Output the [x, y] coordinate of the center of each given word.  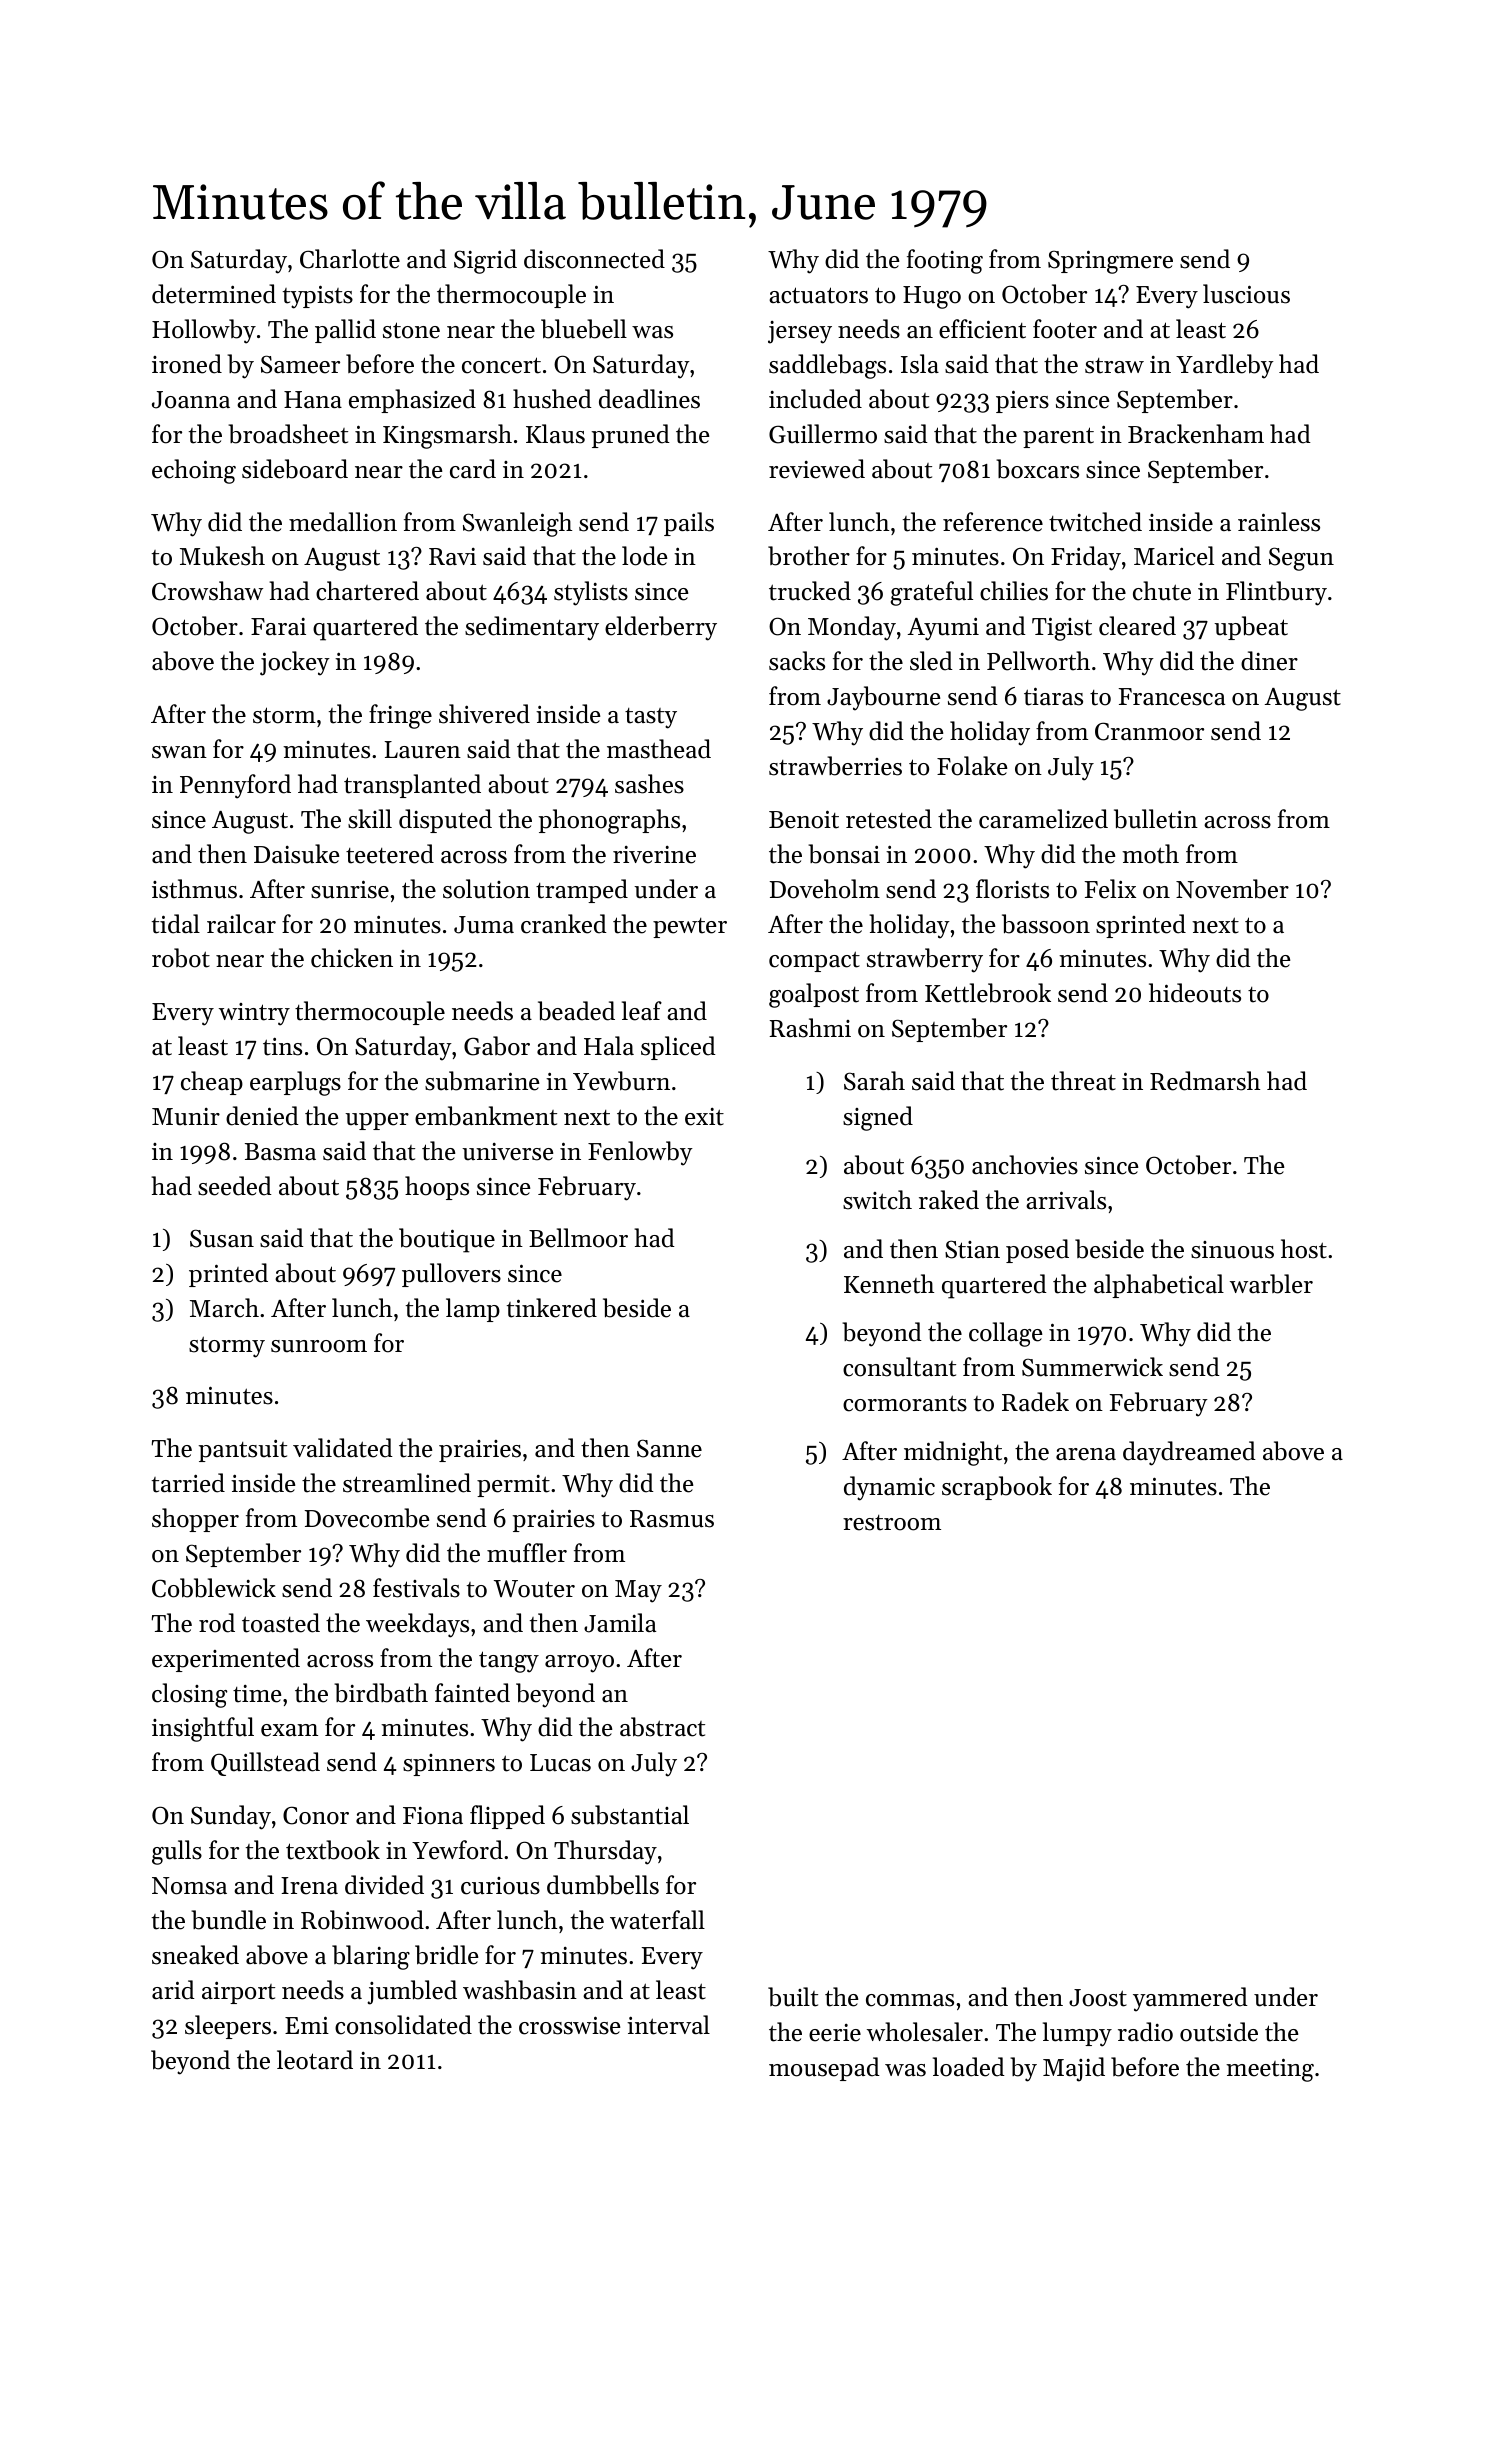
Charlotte [350, 259]
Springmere [1110, 262]
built [793, 1997]
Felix [1110, 889]
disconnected [594, 259]
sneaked [195, 1955]
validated [343, 1448]
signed [878, 1118]
